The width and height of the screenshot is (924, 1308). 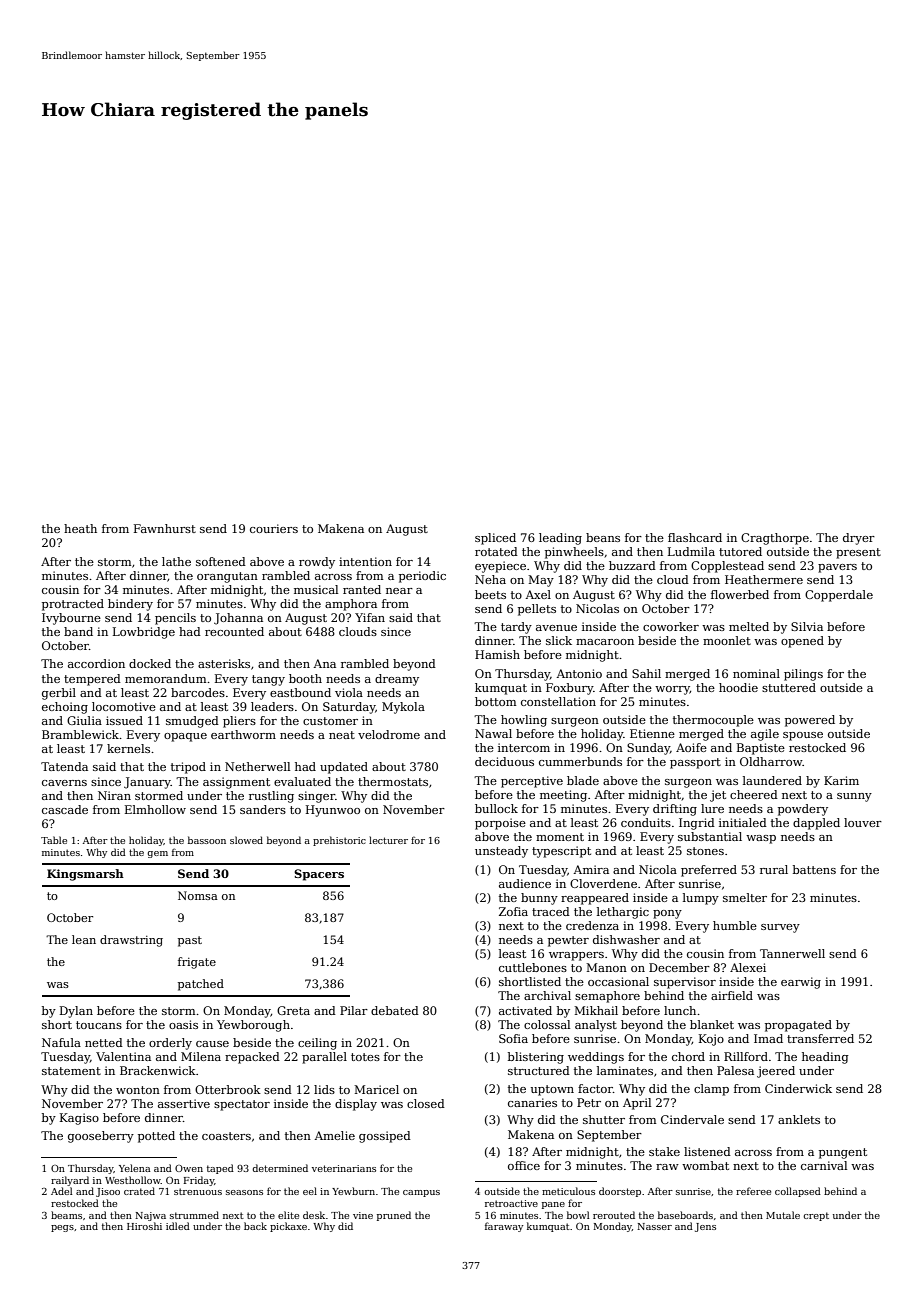 I want to click on debated, so click(x=395, y=1010).
